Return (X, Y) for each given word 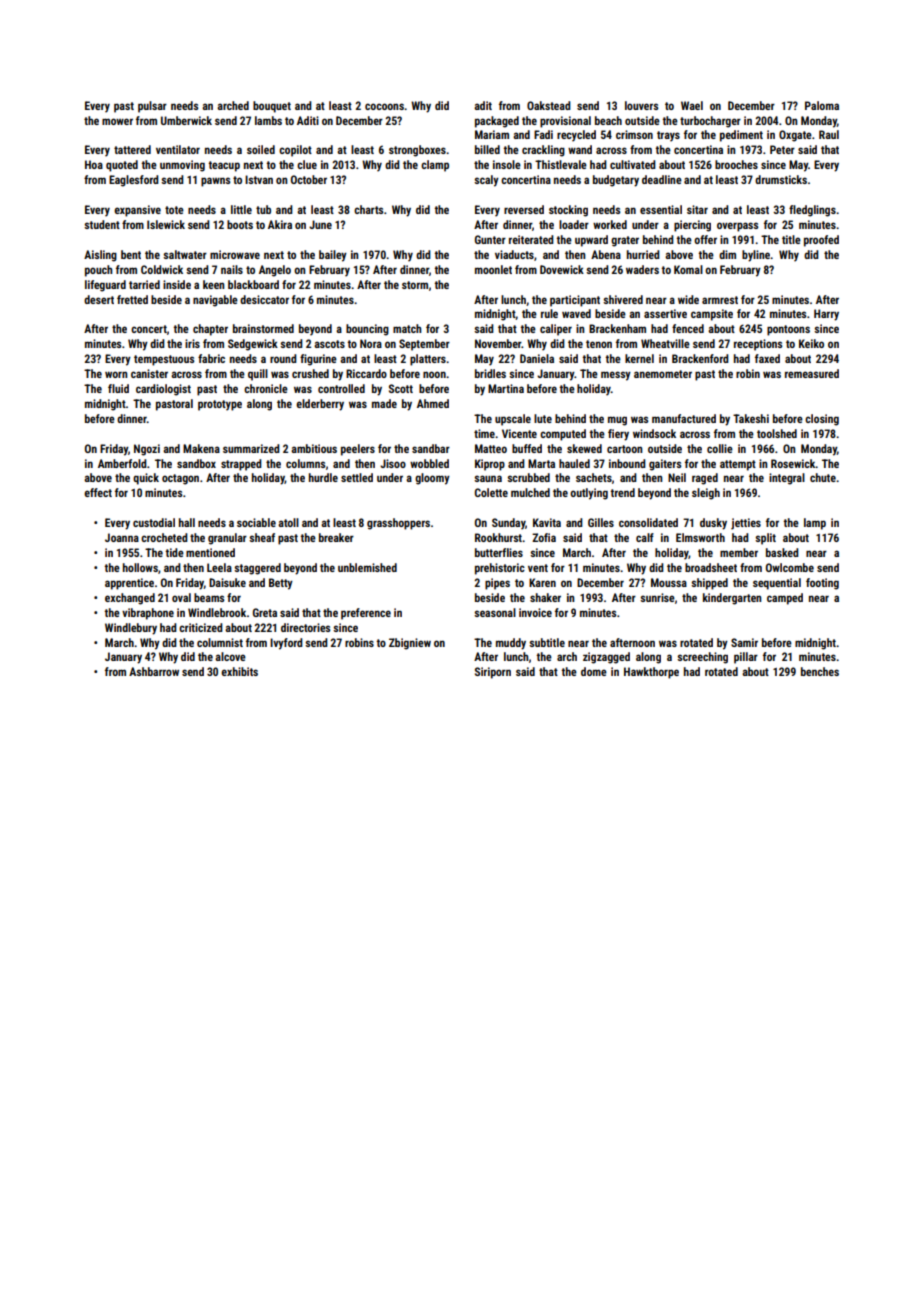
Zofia (544, 537)
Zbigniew (410, 644)
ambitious (314, 448)
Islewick (166, 224)
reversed (524, 209)
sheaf (262, 537)
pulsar (152, 107)
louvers (641, 105)
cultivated (633, 164)
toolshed (777, 433)
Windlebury (131, 629)
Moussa (669, 582)
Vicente (519, 433)
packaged (497, 122)
